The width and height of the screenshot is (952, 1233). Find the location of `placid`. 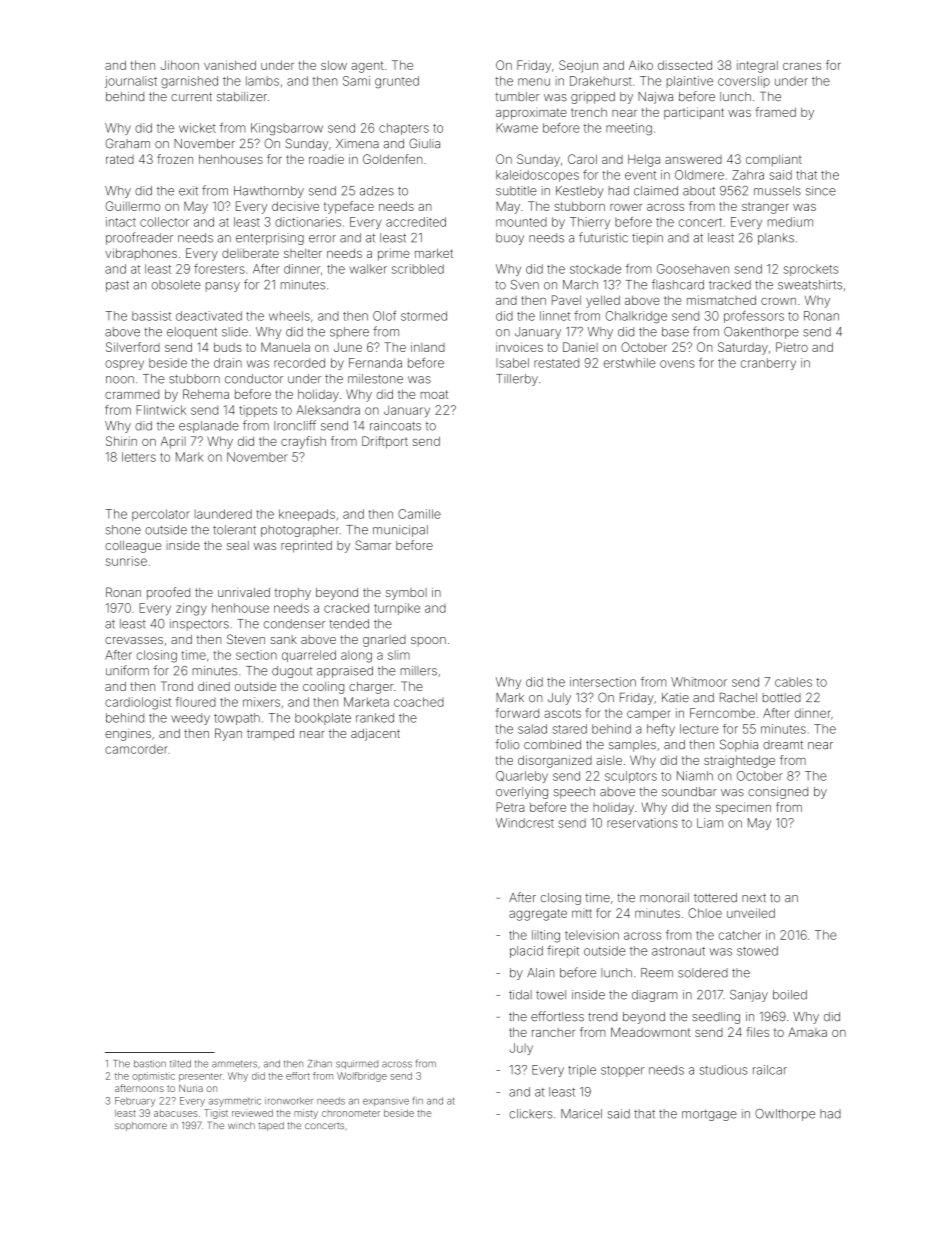

placid is located at coordinates (526, 952).
